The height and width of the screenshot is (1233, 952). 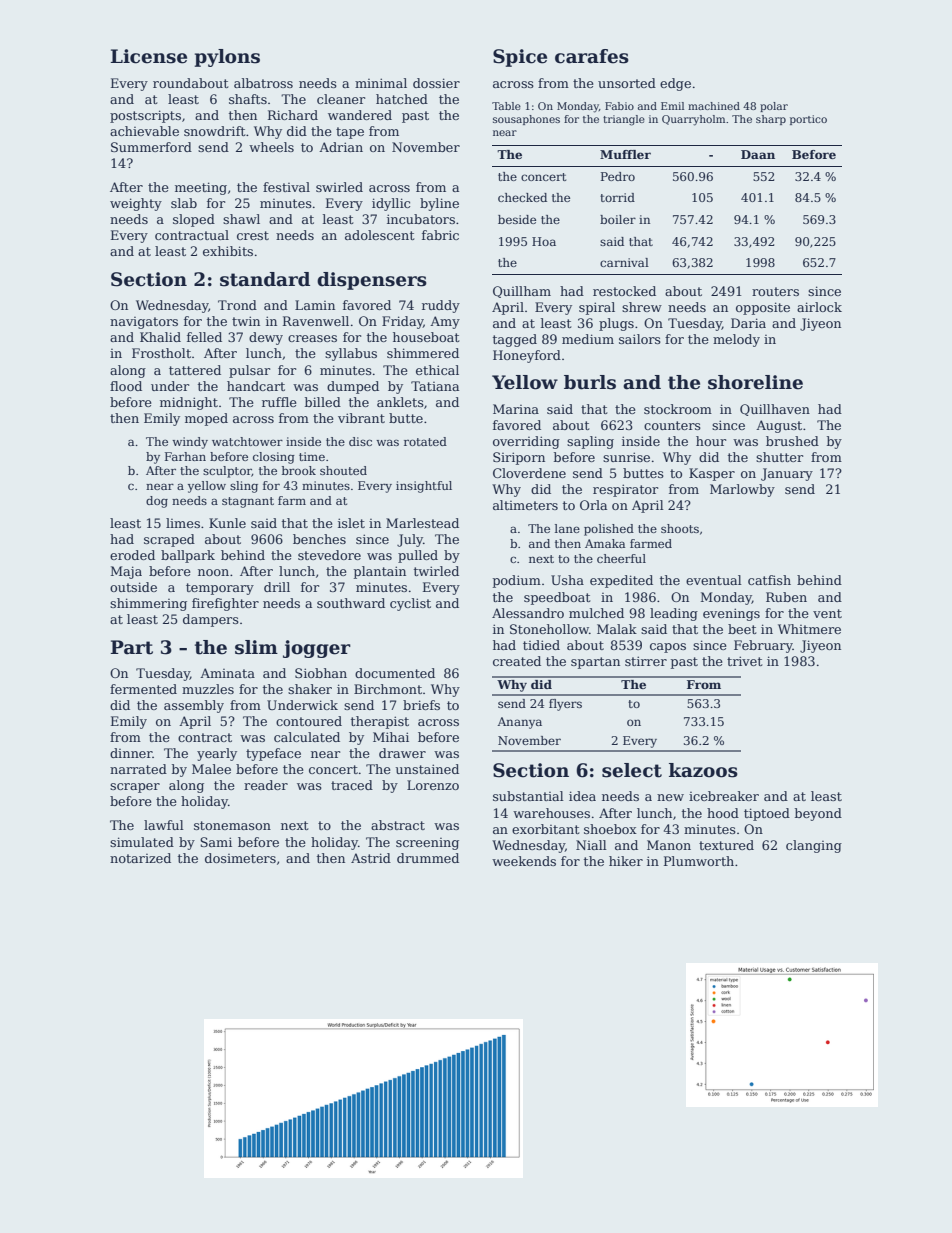 I want to click on abstract, so click(x=398, y=825).
